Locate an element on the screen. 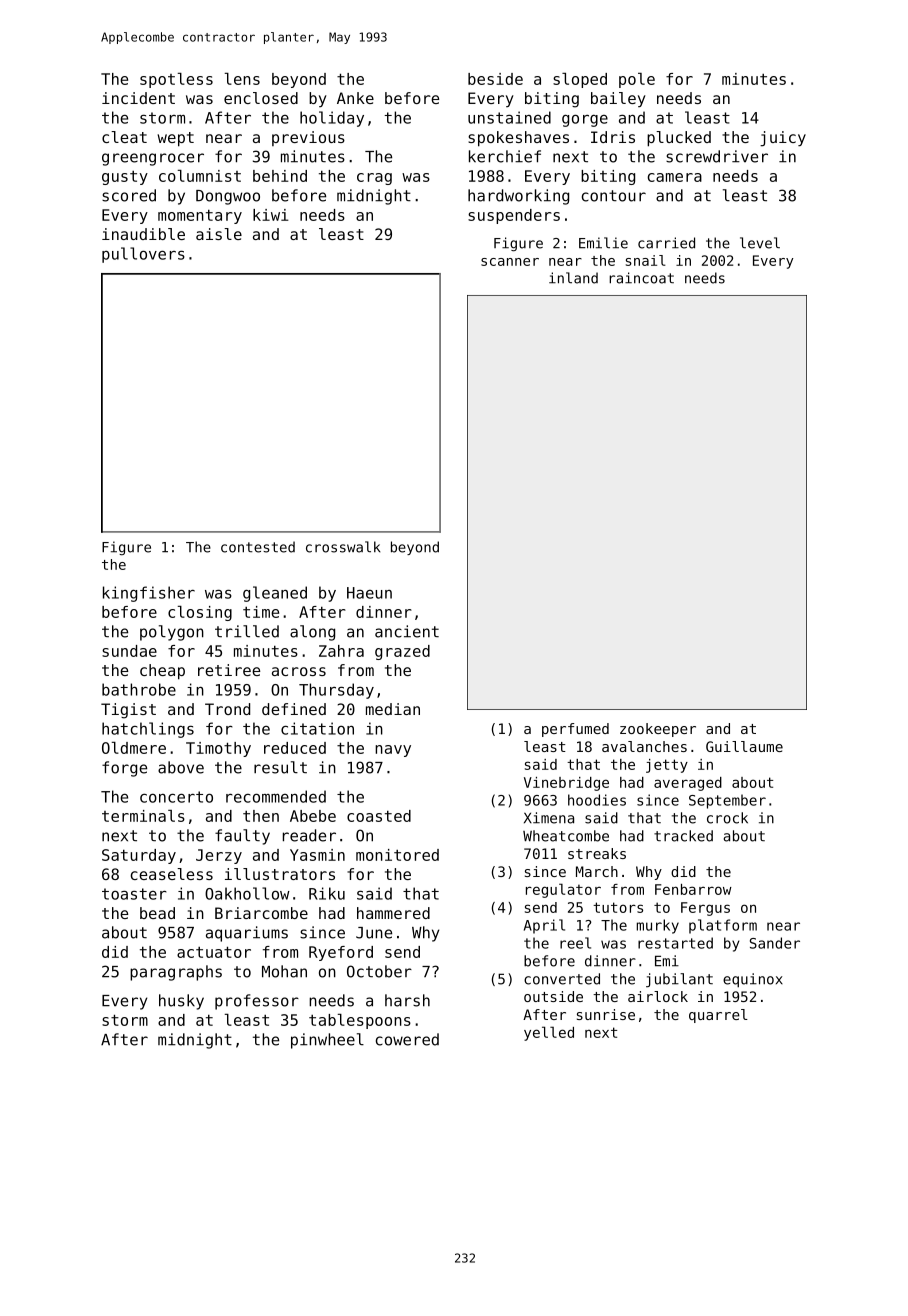 Image resolution: width=908 pixels, height=1316 pixels. juicy is located at coordinates (783, 139).
